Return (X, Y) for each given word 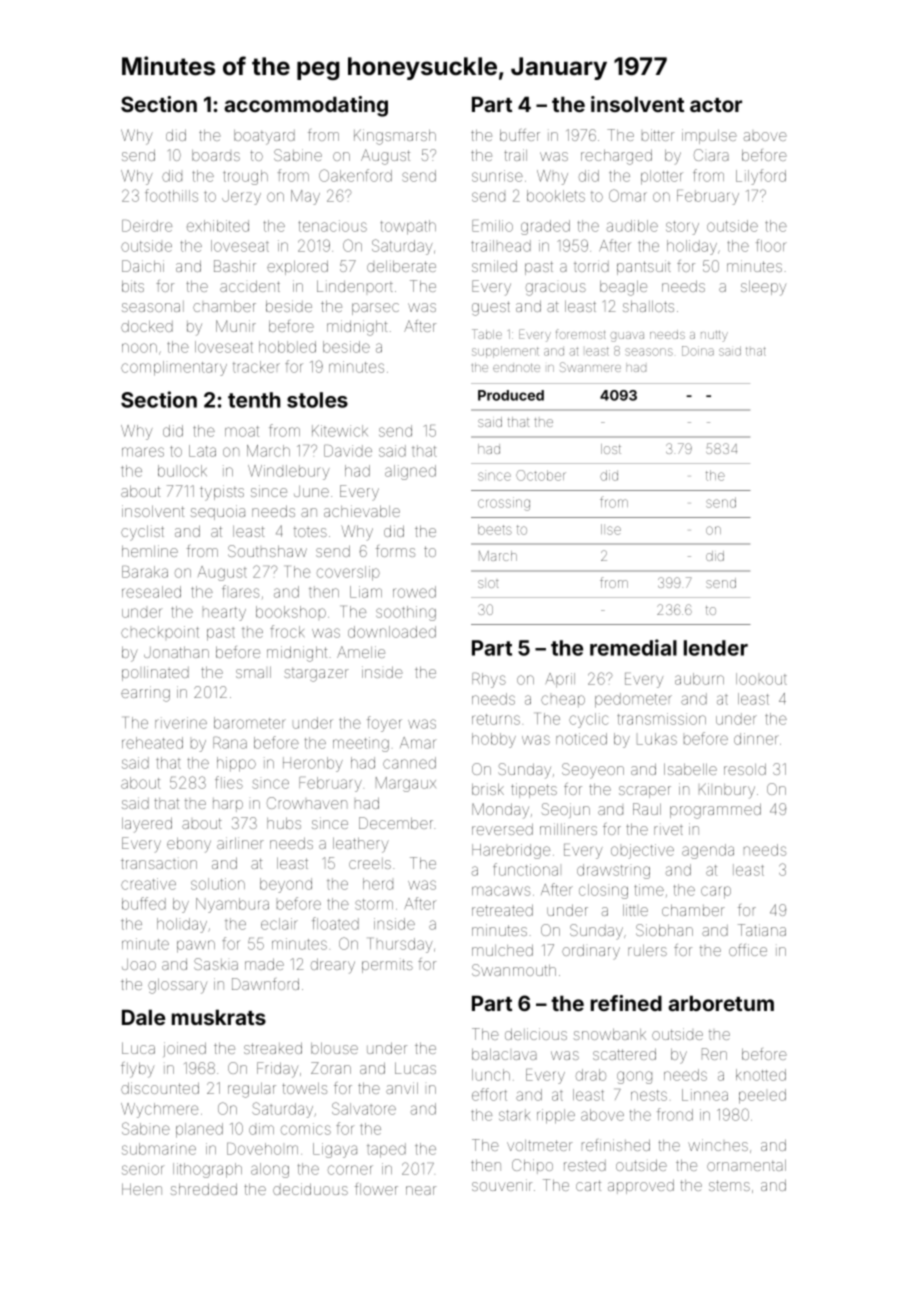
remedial (633, 647)
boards (216, 155)
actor (716, 105)
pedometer (633, 700)
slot (488, 584)
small (253, 672)
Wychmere (159, 1110)
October (541, 475)
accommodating (306, 106)
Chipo (532, 1166)
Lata (202, 451)
